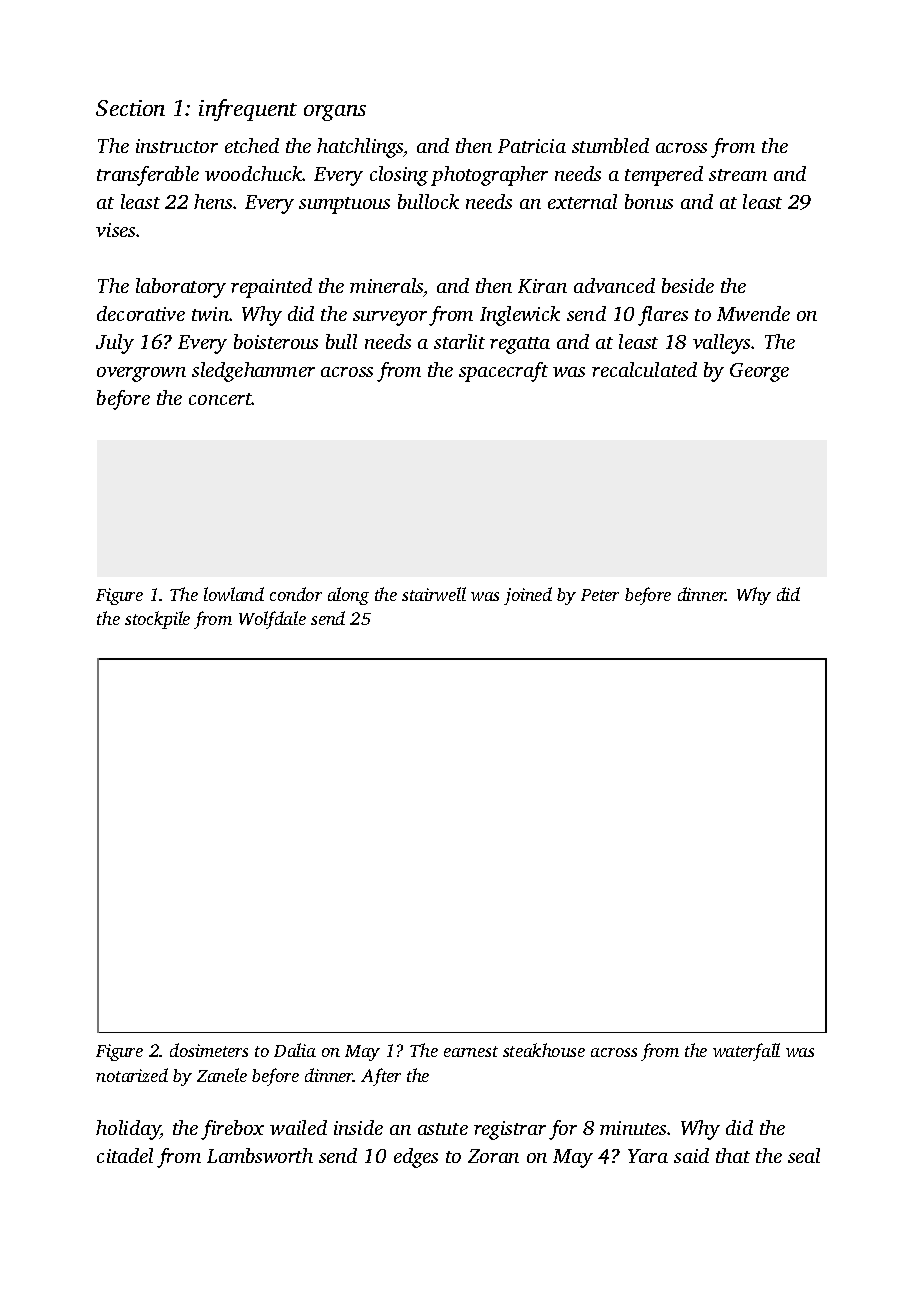 The width and height of the screenshot is (924, 1314). Describe the element at coordinates (471, 1051) in the screenshot. I see `earnest` at that location.
